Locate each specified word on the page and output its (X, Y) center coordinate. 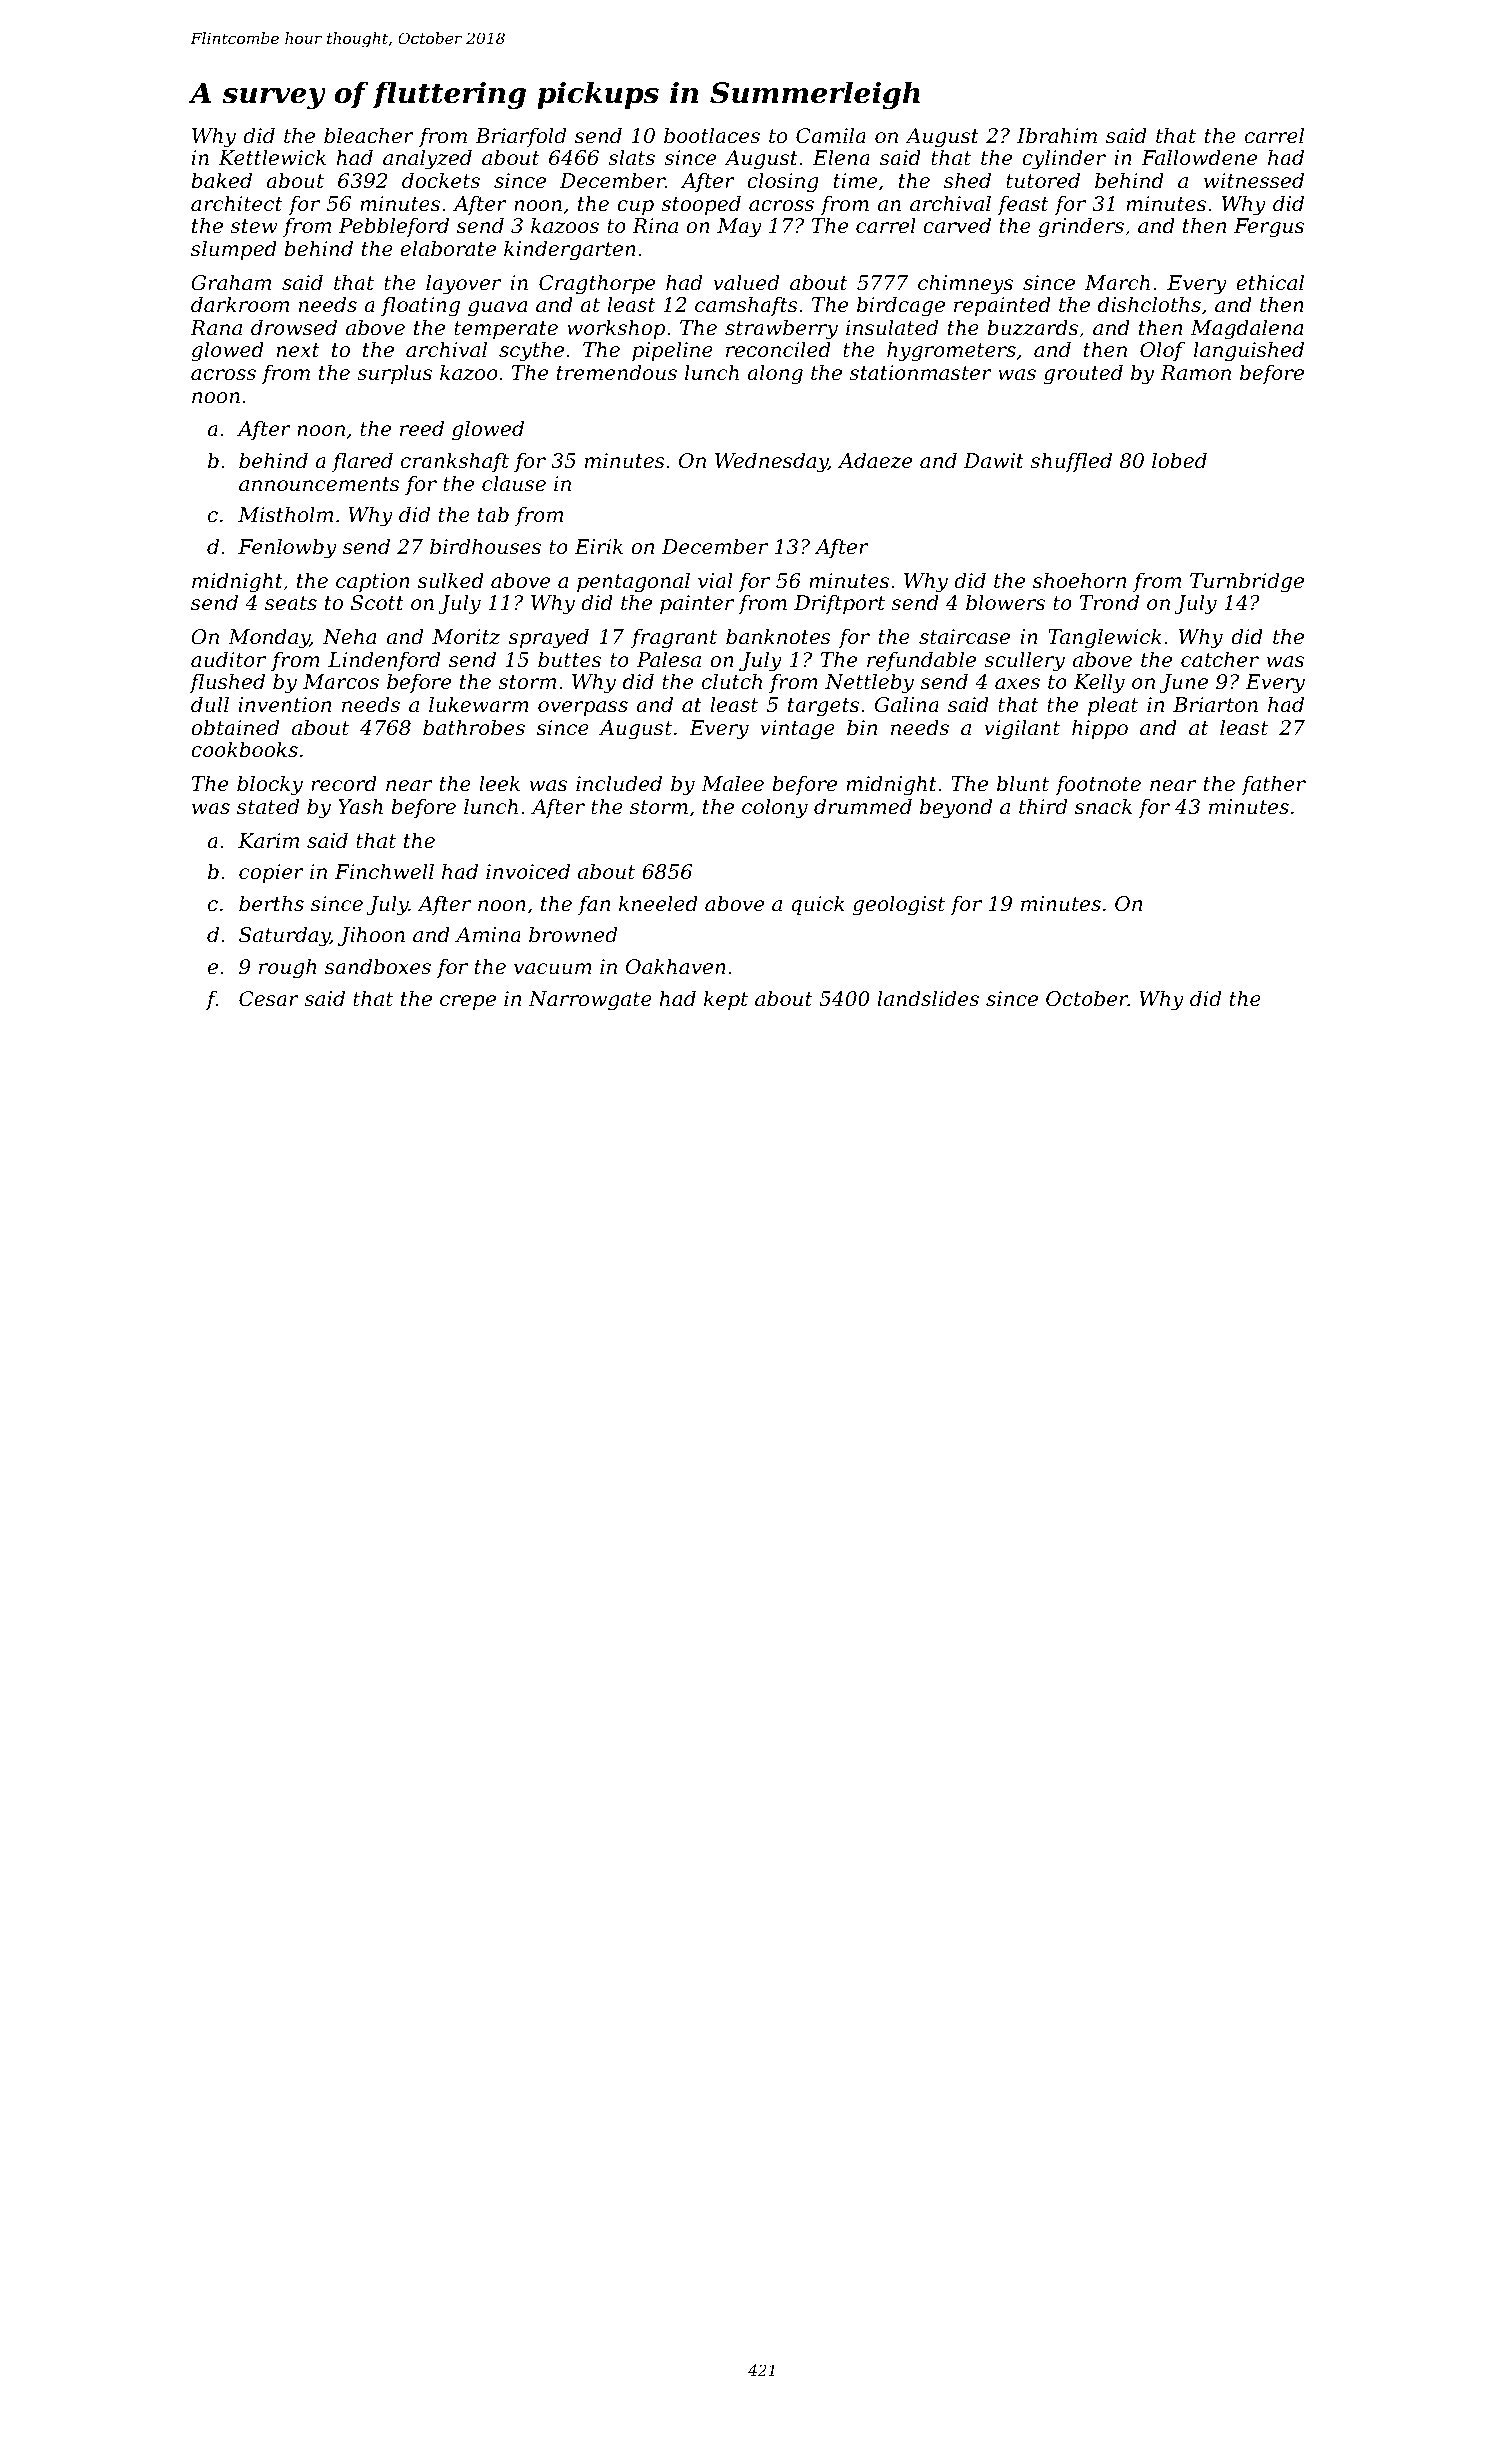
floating (420, 306)
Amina (488, 934)
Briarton (1215, 705)
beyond (956, 808)
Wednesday (771, 462)
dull (210, 704)
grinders (1081, 227)
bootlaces (712, 135)
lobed (1179, 460)
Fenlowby (287, 548)
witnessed (1254, 180)
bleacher (369, 135)
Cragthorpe (597, 284)
